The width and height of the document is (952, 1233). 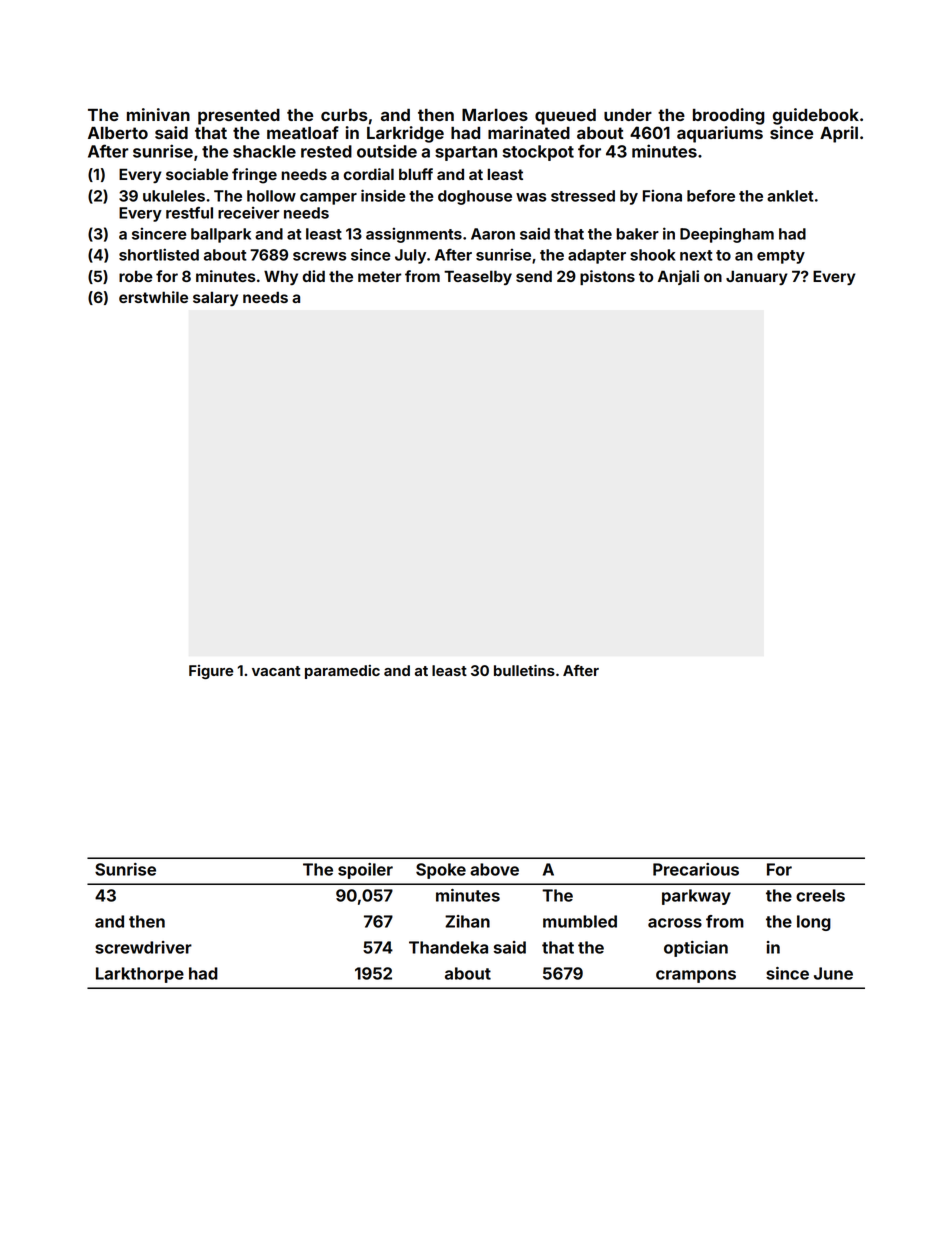 What do you see at coordinates (140, 975) in the document?
I see `Larkthorpe` at bounding box center [140, 975].
